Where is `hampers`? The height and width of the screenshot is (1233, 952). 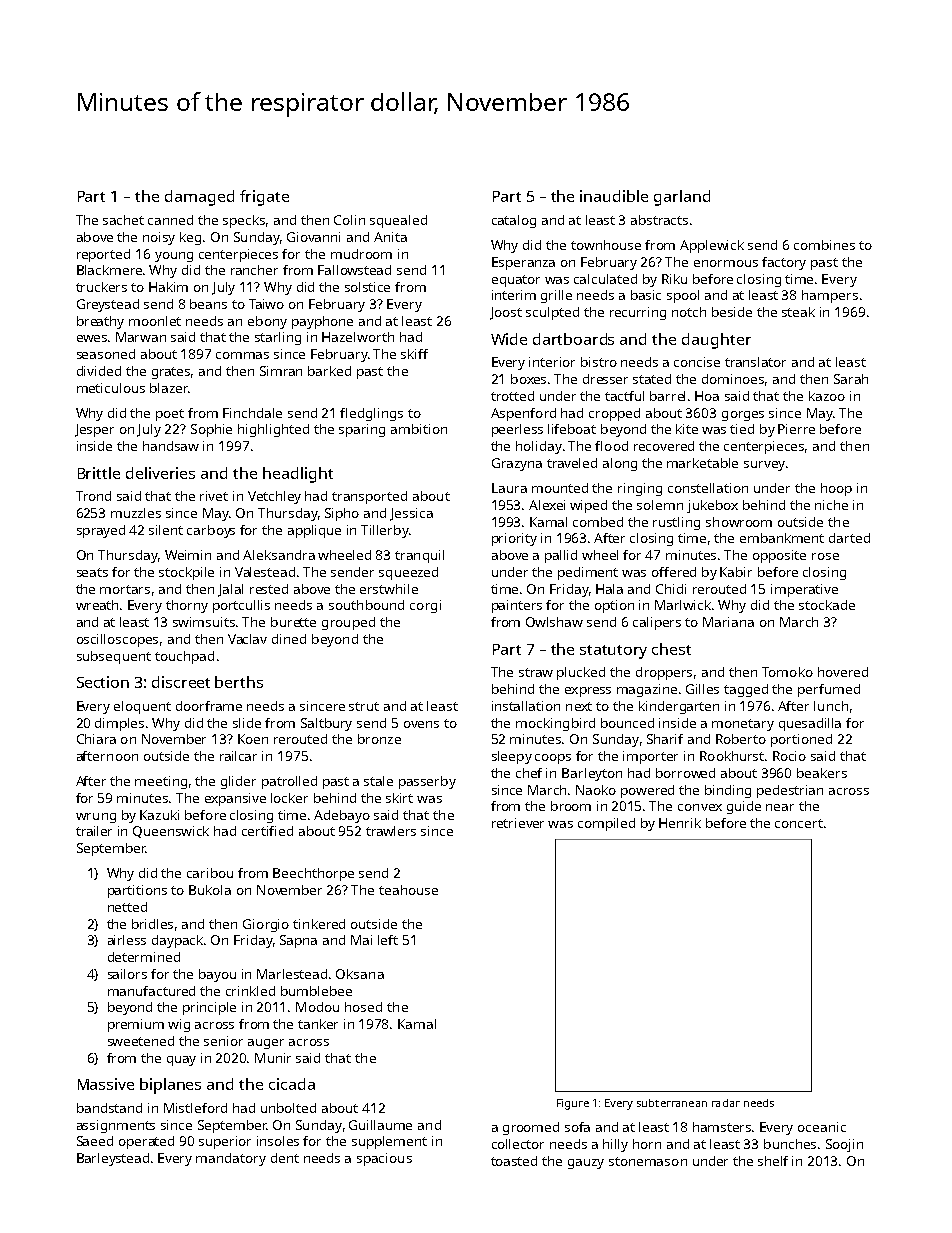 hampers is located at coordinates (830, 296).
